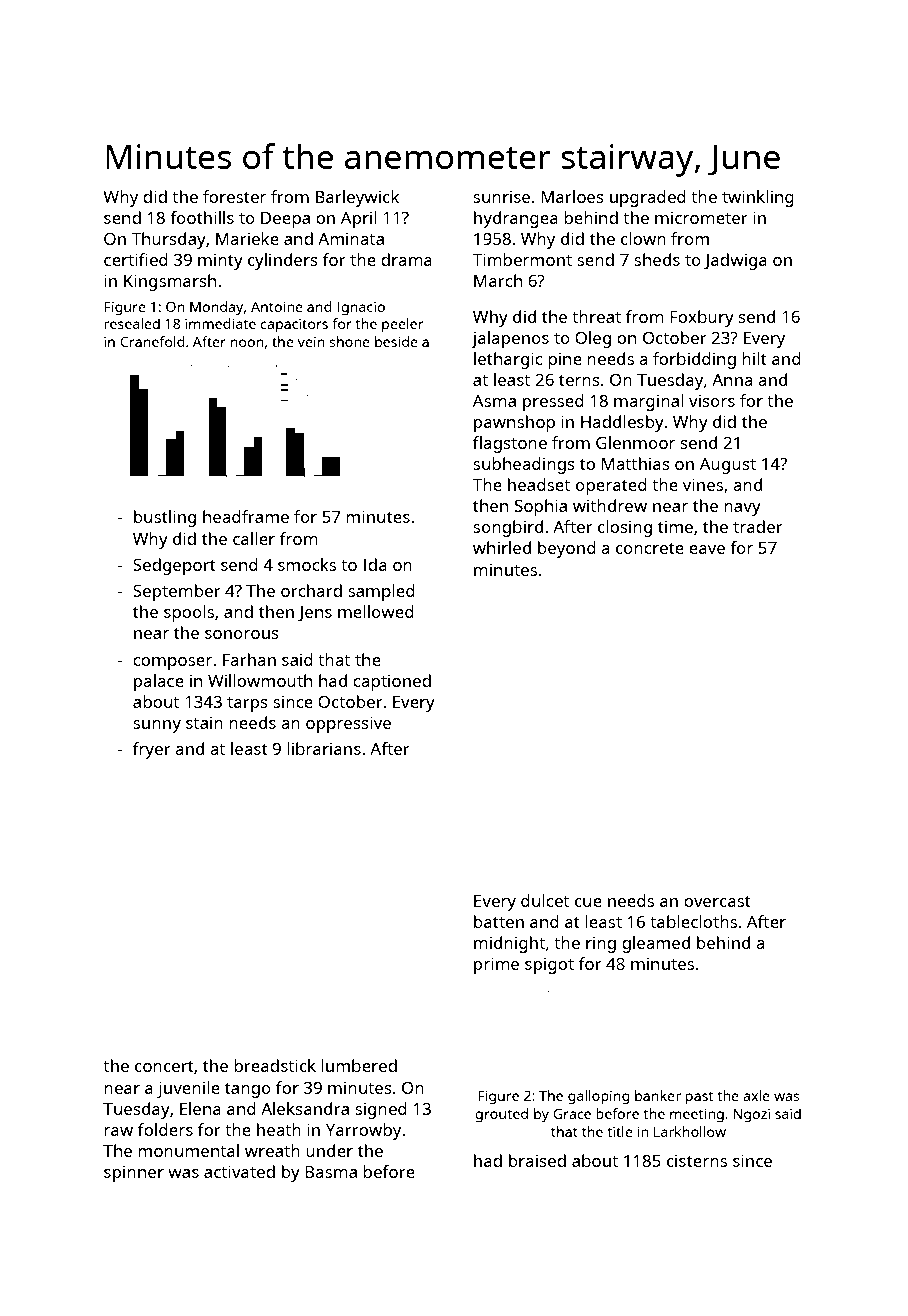  What do you see at coordinates (234, 196) in the image?
I see `forester` at bounding box center [234, 196].
